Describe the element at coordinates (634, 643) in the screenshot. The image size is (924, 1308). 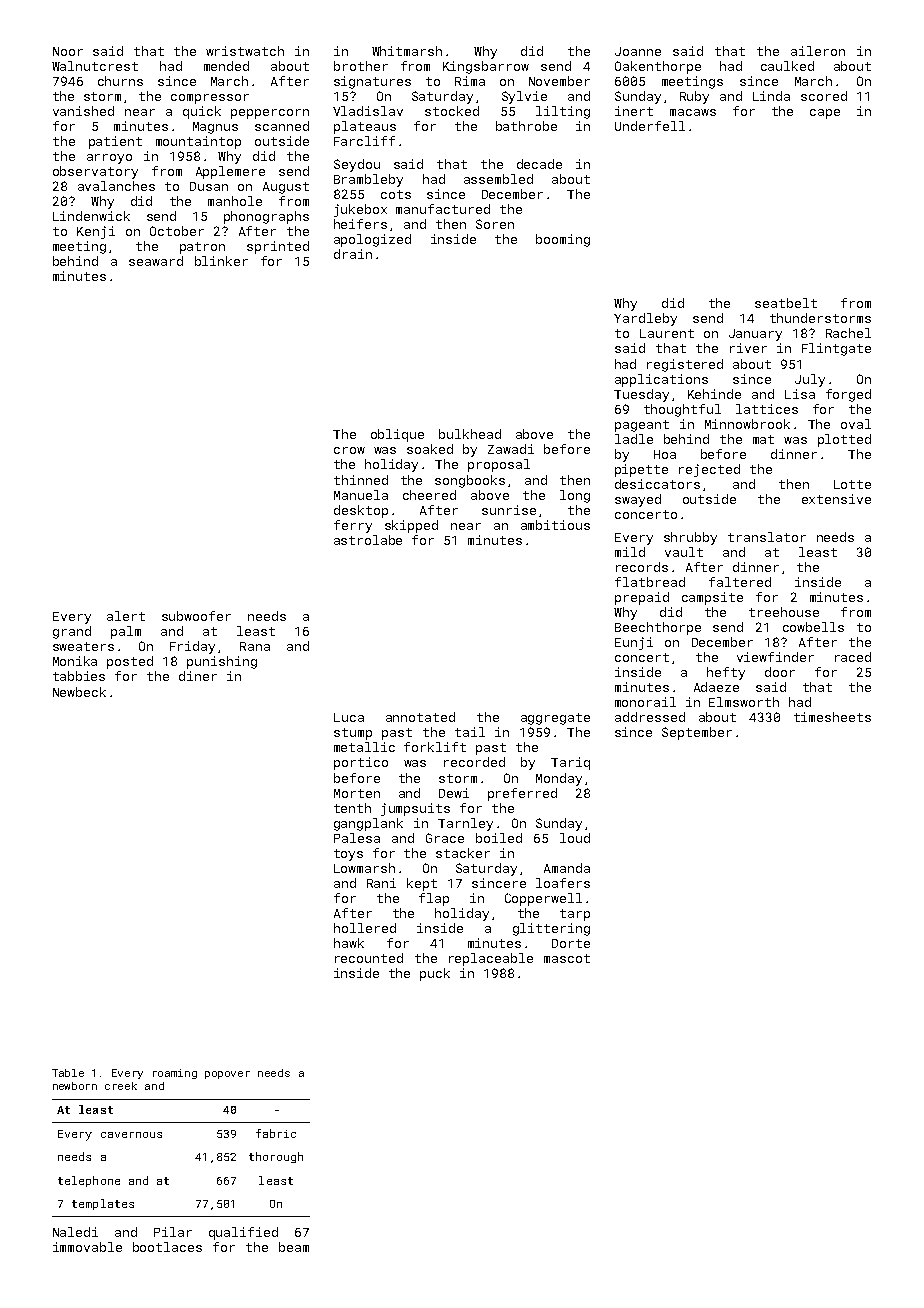
I see `Eunji` at that location.
